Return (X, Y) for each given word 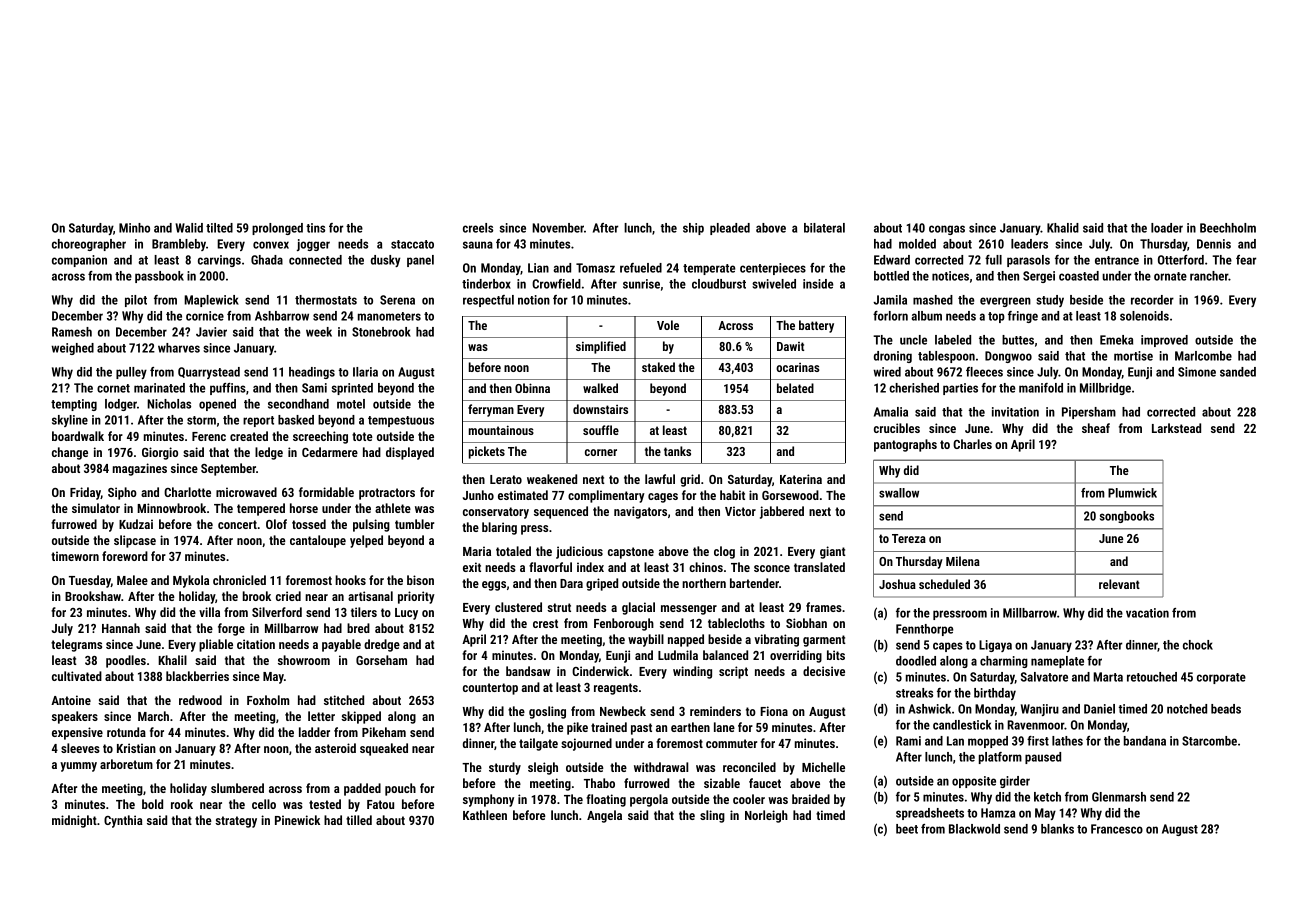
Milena (963, 561)
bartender (754, 583)
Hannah (121, 628)
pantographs (905, 445)
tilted (219, 228)
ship (693, 229)
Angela (604, 816)
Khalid (1063, 228)
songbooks (1127, 517)
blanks (1057, 829)
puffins (228, 389)
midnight (74, 821)
